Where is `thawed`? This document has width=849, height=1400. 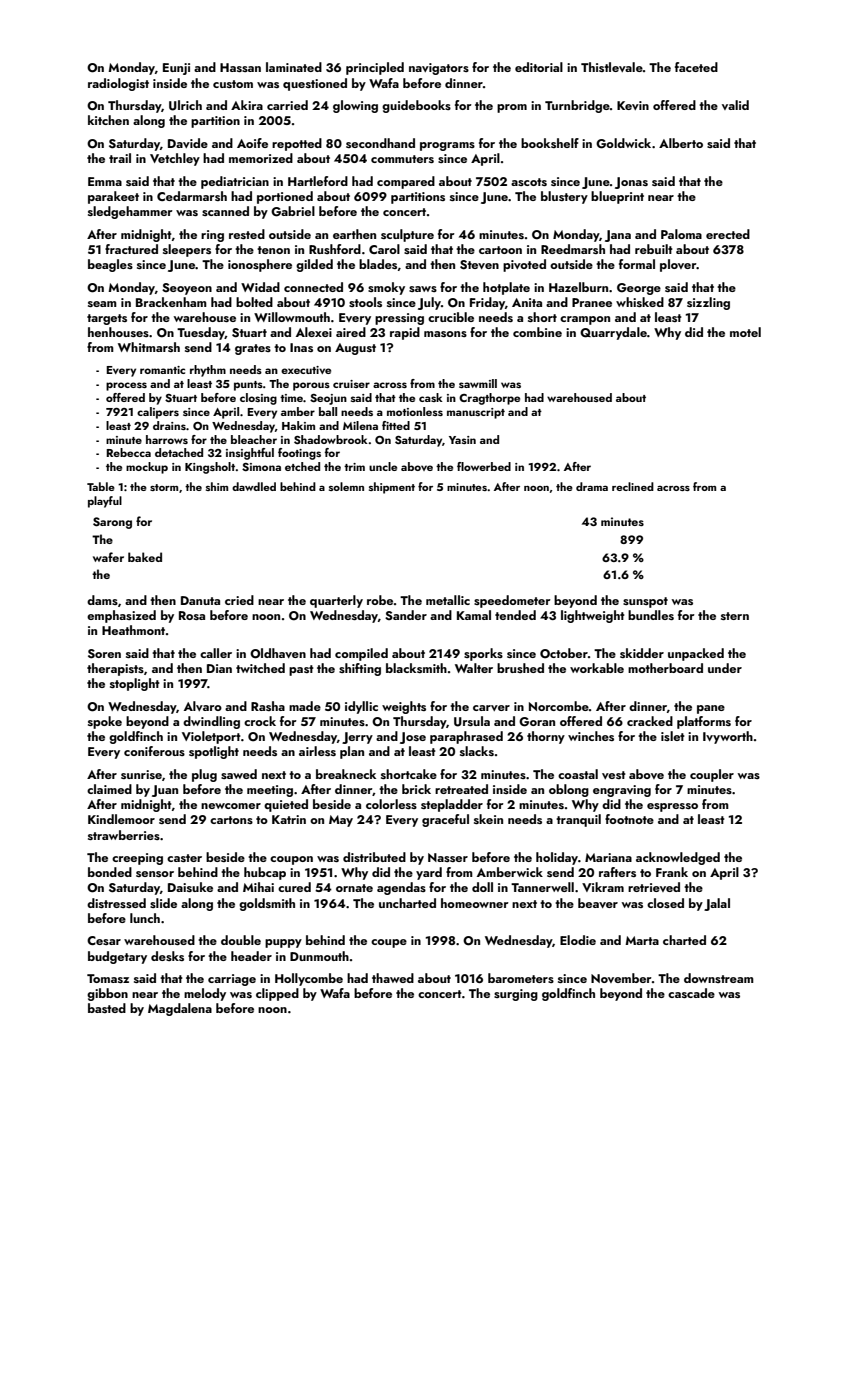
thawed is located at coordinates (393, 978).
